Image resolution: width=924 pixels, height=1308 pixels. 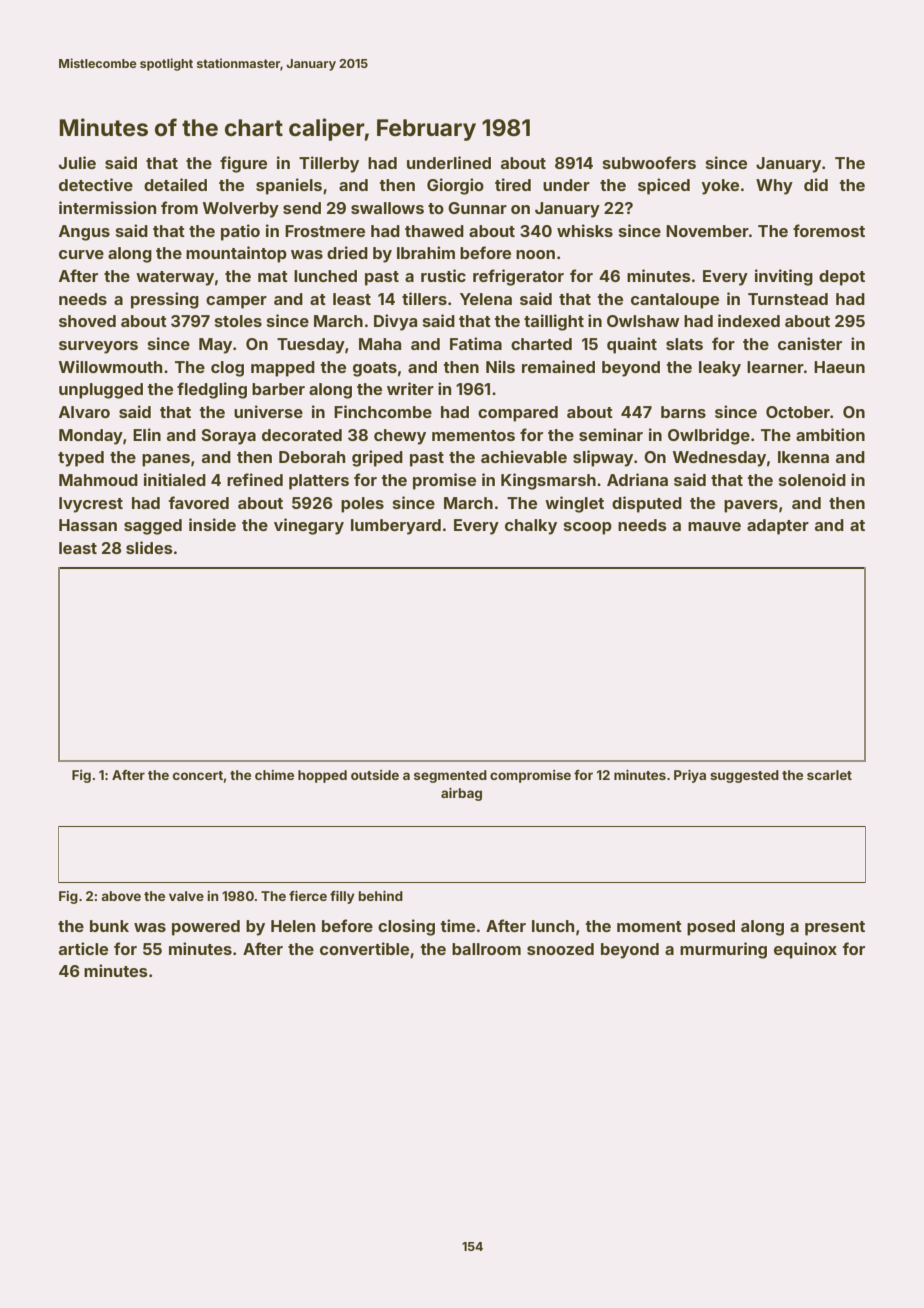 What do you see at coordinates (816, 184) in the screenshot?
I see `did` at bounding box center [816, 184].
